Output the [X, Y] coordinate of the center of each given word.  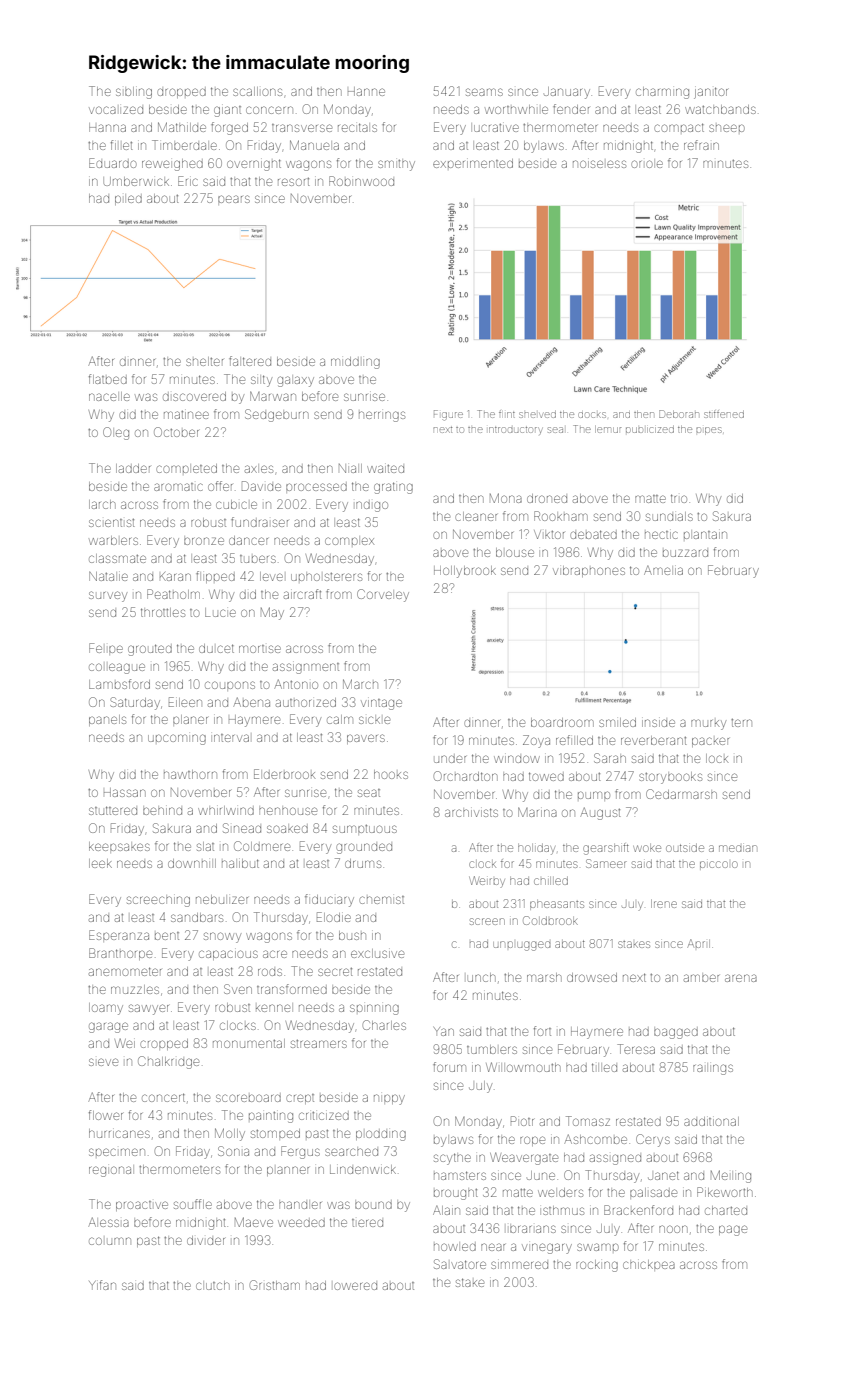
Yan [444, 1031]
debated [593, 534]
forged [229, 128]
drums [363, 863]
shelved [537, 414]
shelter [204, 361]
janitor [711, 93]
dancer [248, 540]
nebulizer [222, 899]
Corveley [383, 595]
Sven [238, 989]
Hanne [366, 91]
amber [701, 978]
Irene [664, 904]
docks [592, 415]
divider [206, 1240]
